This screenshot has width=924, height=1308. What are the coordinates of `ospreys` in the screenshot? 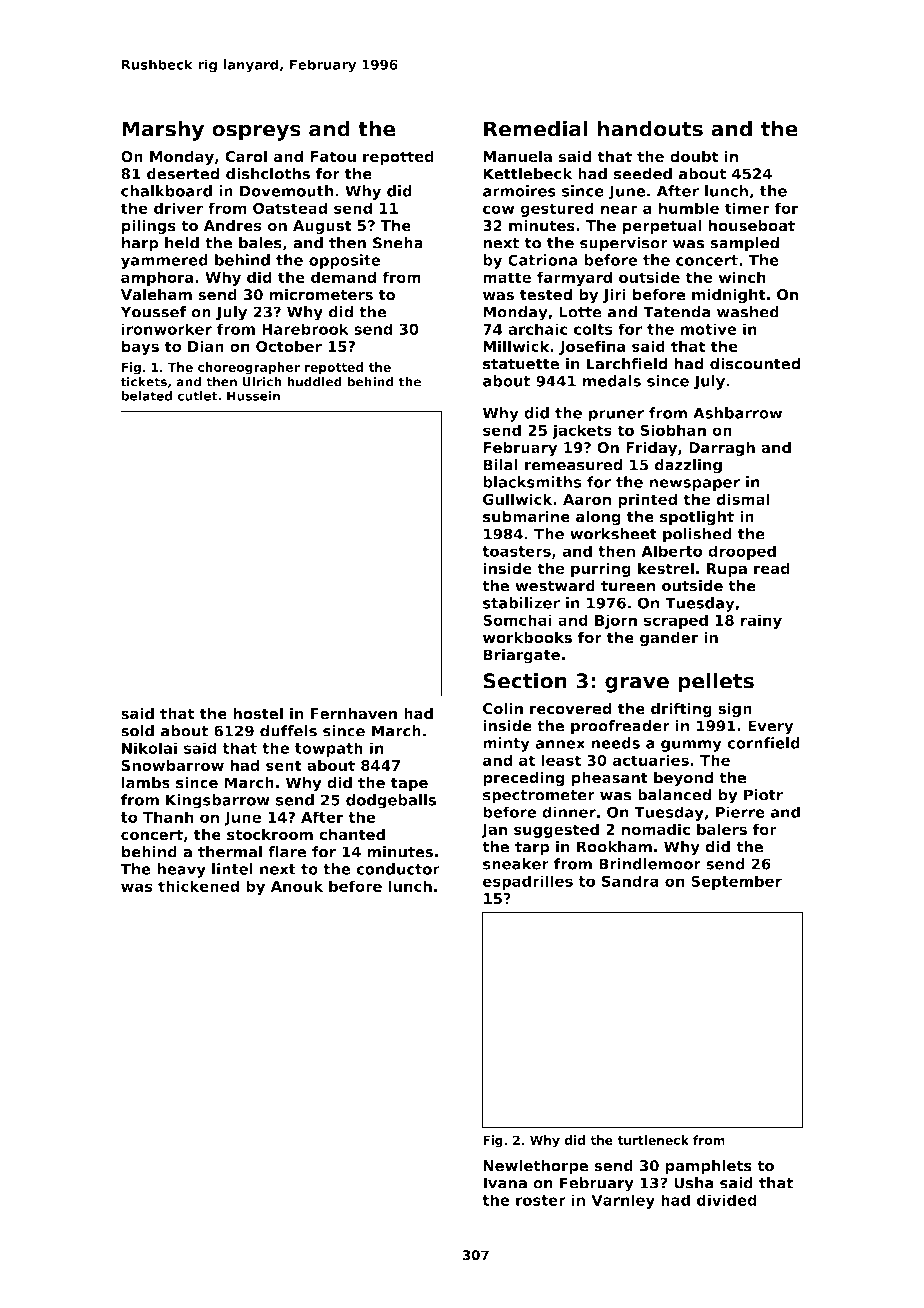 It's located at (256, 132).
